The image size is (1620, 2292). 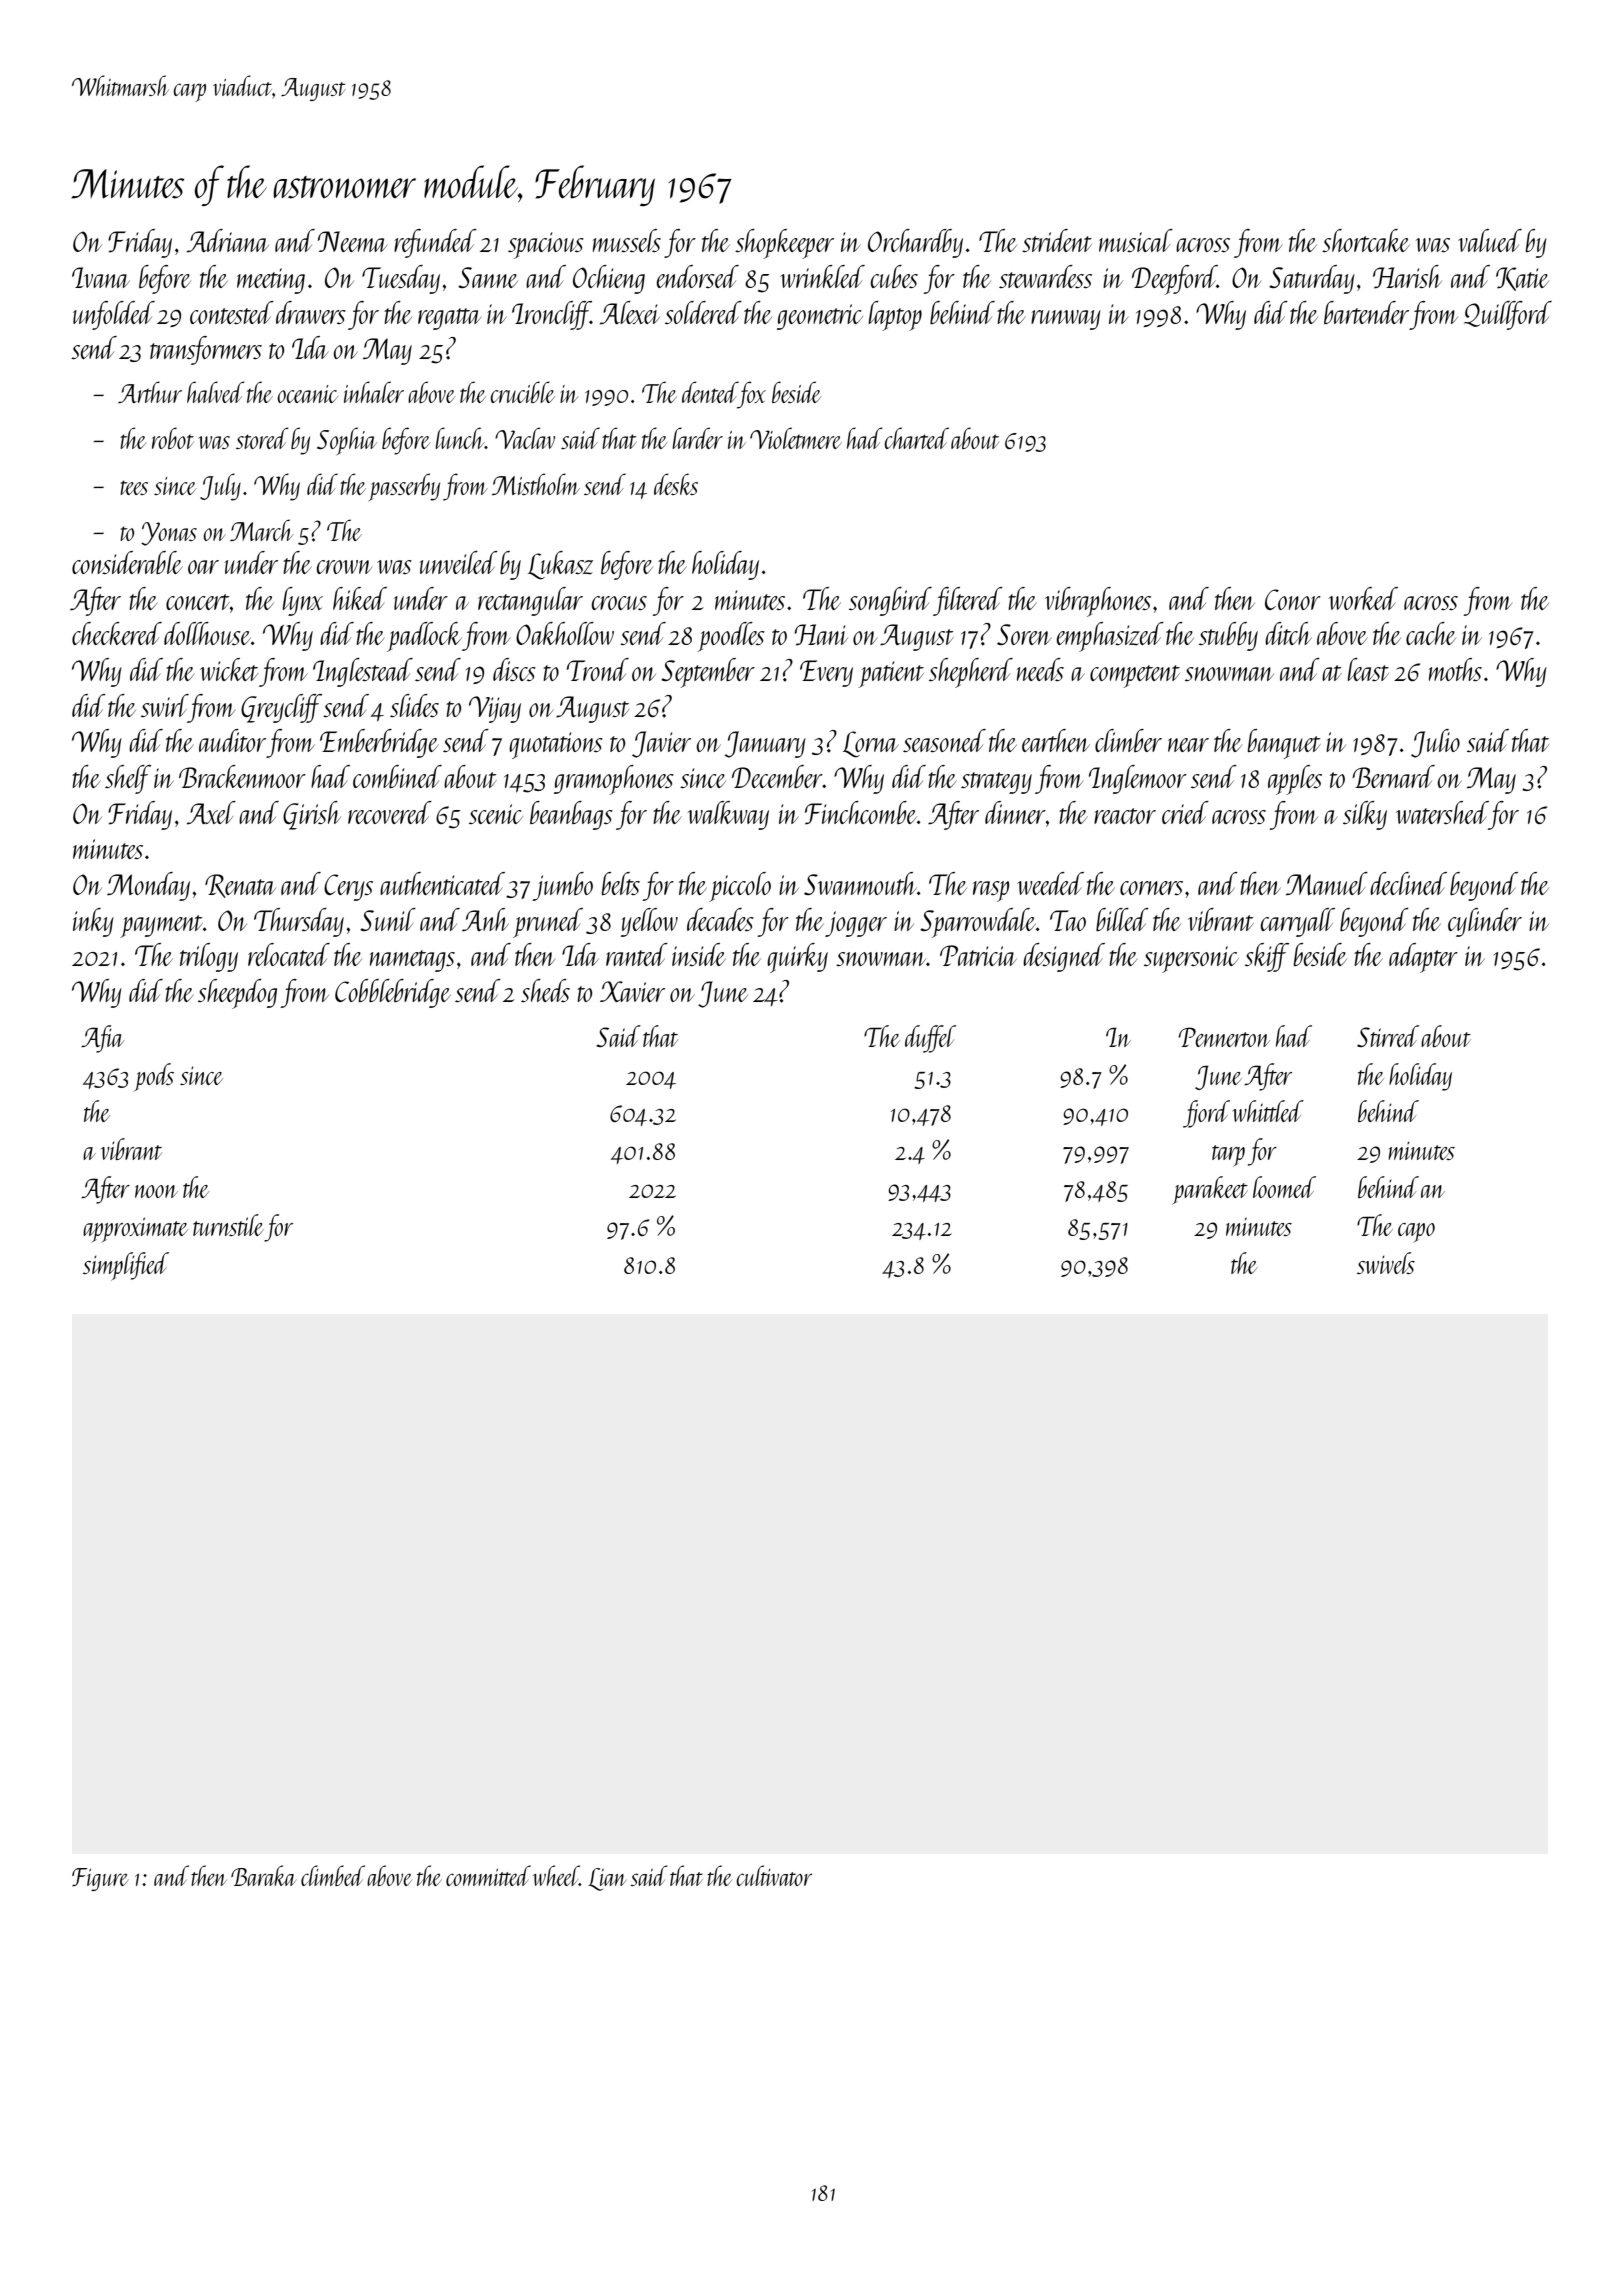 What do you see at coordinates (774, 1875) in the page?
I see `cultivator` at bounding box center [774, 1875].
